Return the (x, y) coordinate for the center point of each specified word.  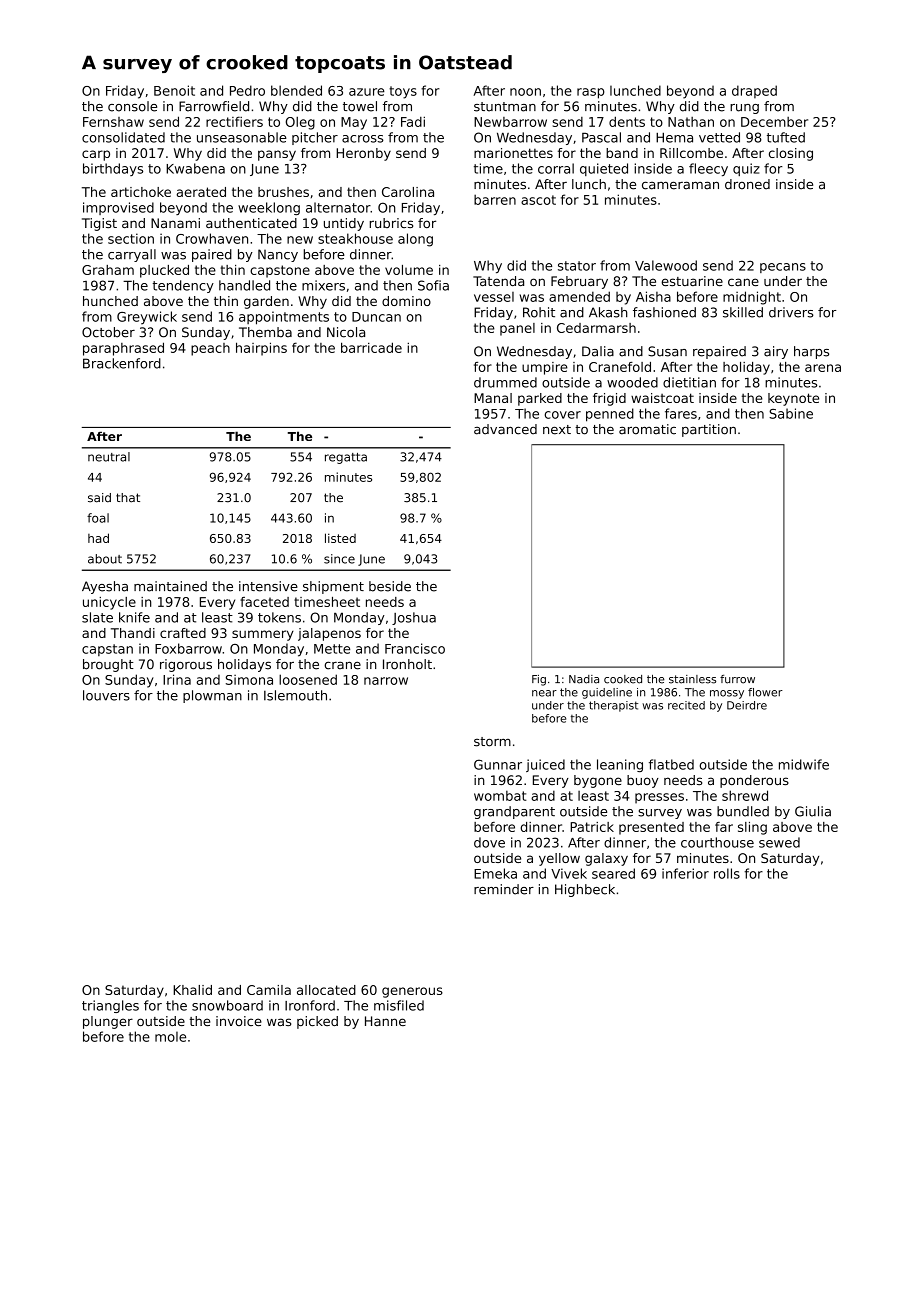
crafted (183, 633)
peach (210, 349)
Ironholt (407, 664)
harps (811, 352)
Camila (269, 990)
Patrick (592, 827)
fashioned (664, 312)
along (415, 240)
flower (765, 692)
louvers (106, 695)
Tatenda (498, 281)
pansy (277, 155)
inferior (685, 873)
